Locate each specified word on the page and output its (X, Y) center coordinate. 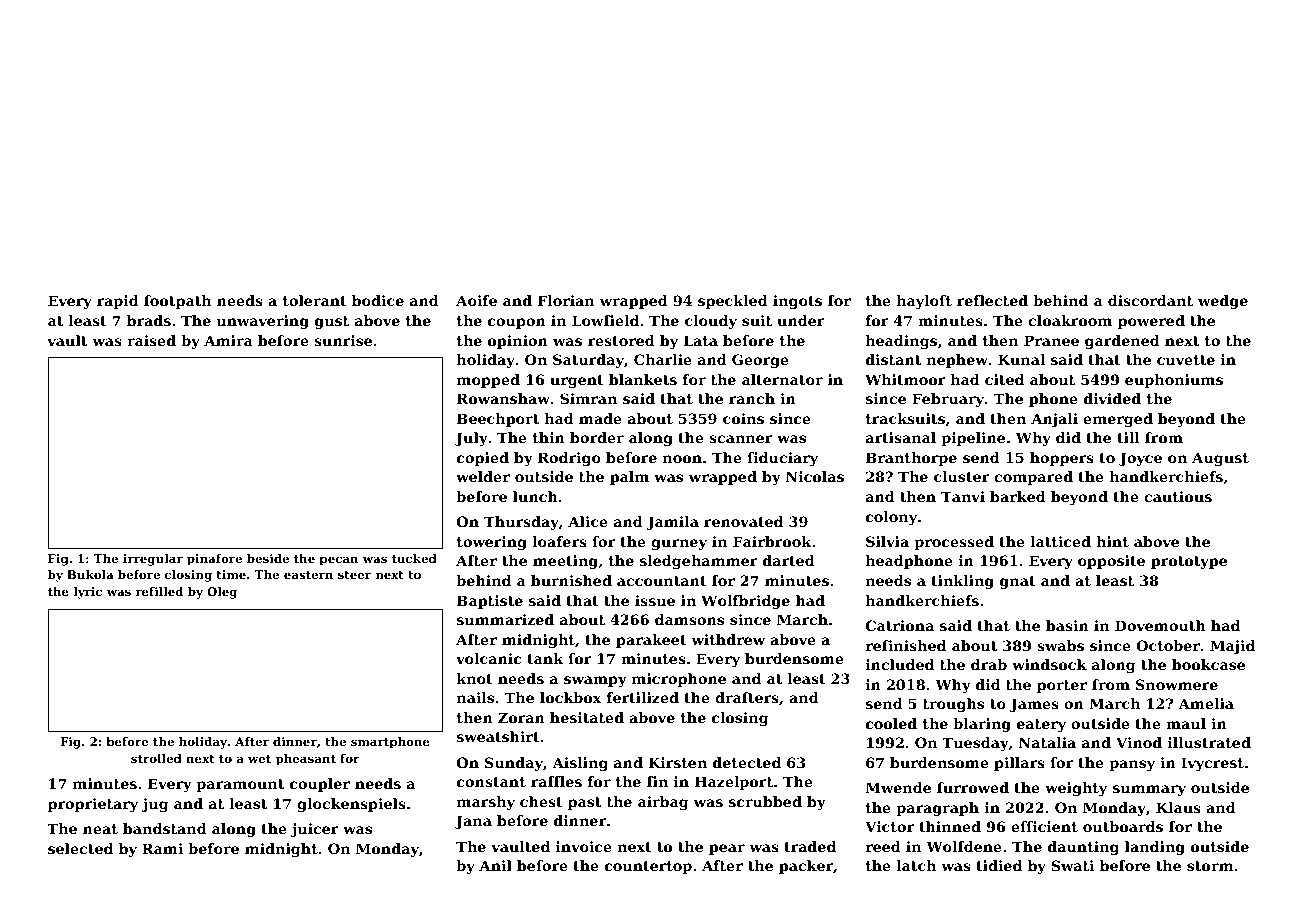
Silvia (887, 541)
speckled (733, 302)
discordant (1150, 300)
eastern (308, 575)
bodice (378, 300)
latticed (1060, 541)
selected (80, 848)
